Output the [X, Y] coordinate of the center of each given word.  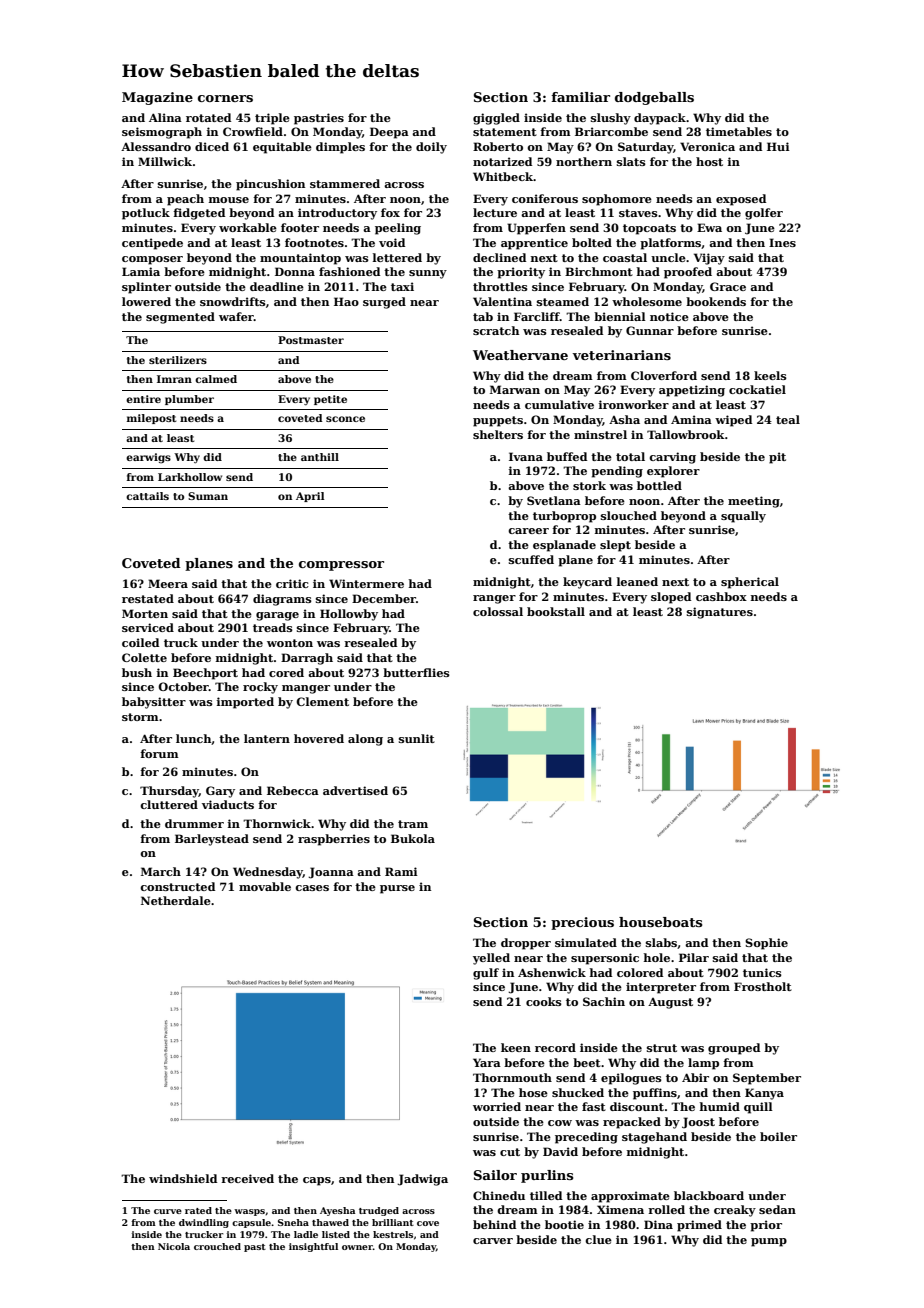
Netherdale [176, 900]
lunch [194, 739]
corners [225, 98]
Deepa [389, 133]
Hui [778, 146]
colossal [498, 611]
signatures [720, 613]
